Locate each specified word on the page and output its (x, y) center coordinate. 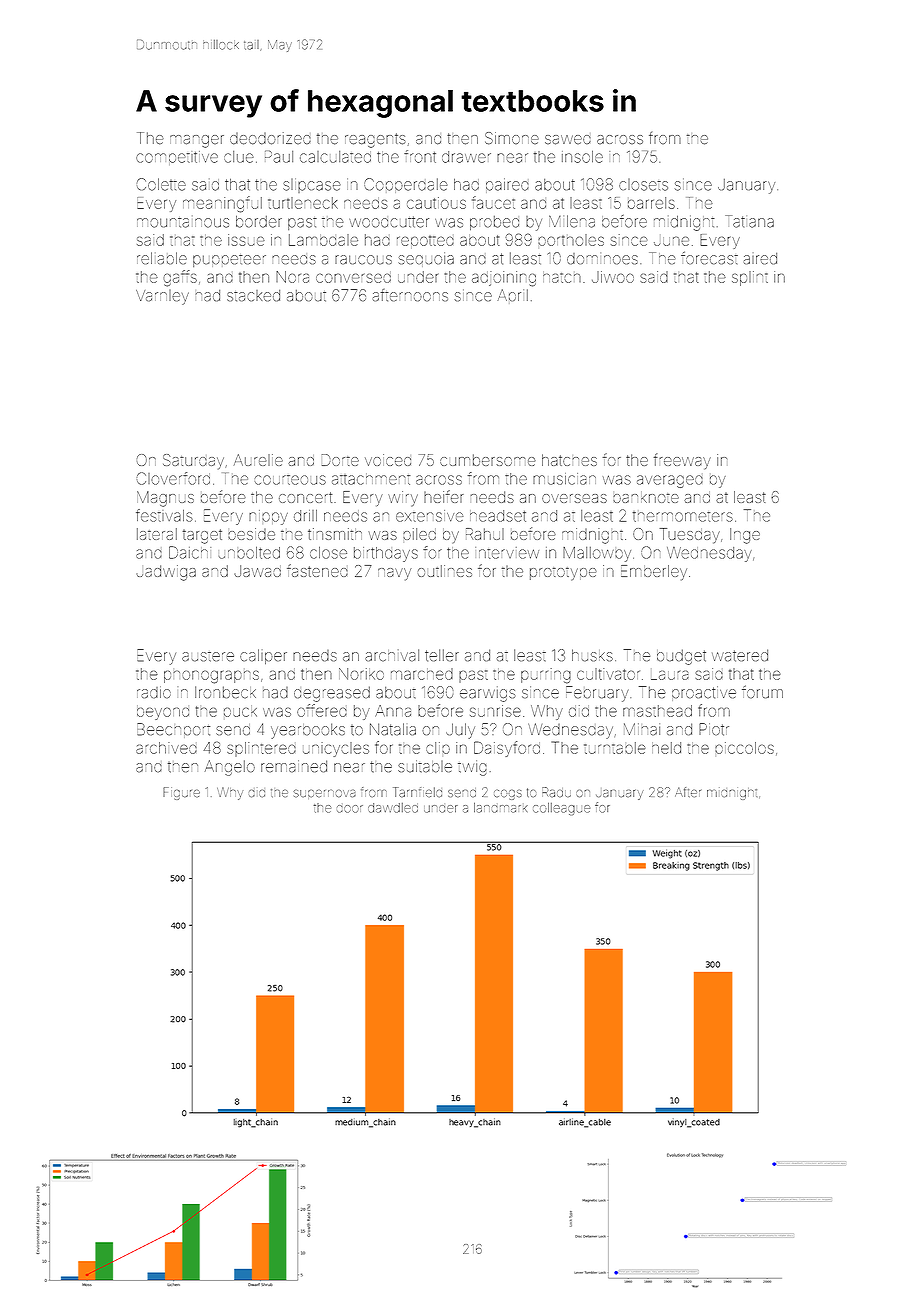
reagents (375, 140)
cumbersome (488, 460)
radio (154, 692)
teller (442, 655)
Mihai (642, 729)
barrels (651, 203)
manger (197, 141)
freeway (682, 461)
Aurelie (258, 460)
